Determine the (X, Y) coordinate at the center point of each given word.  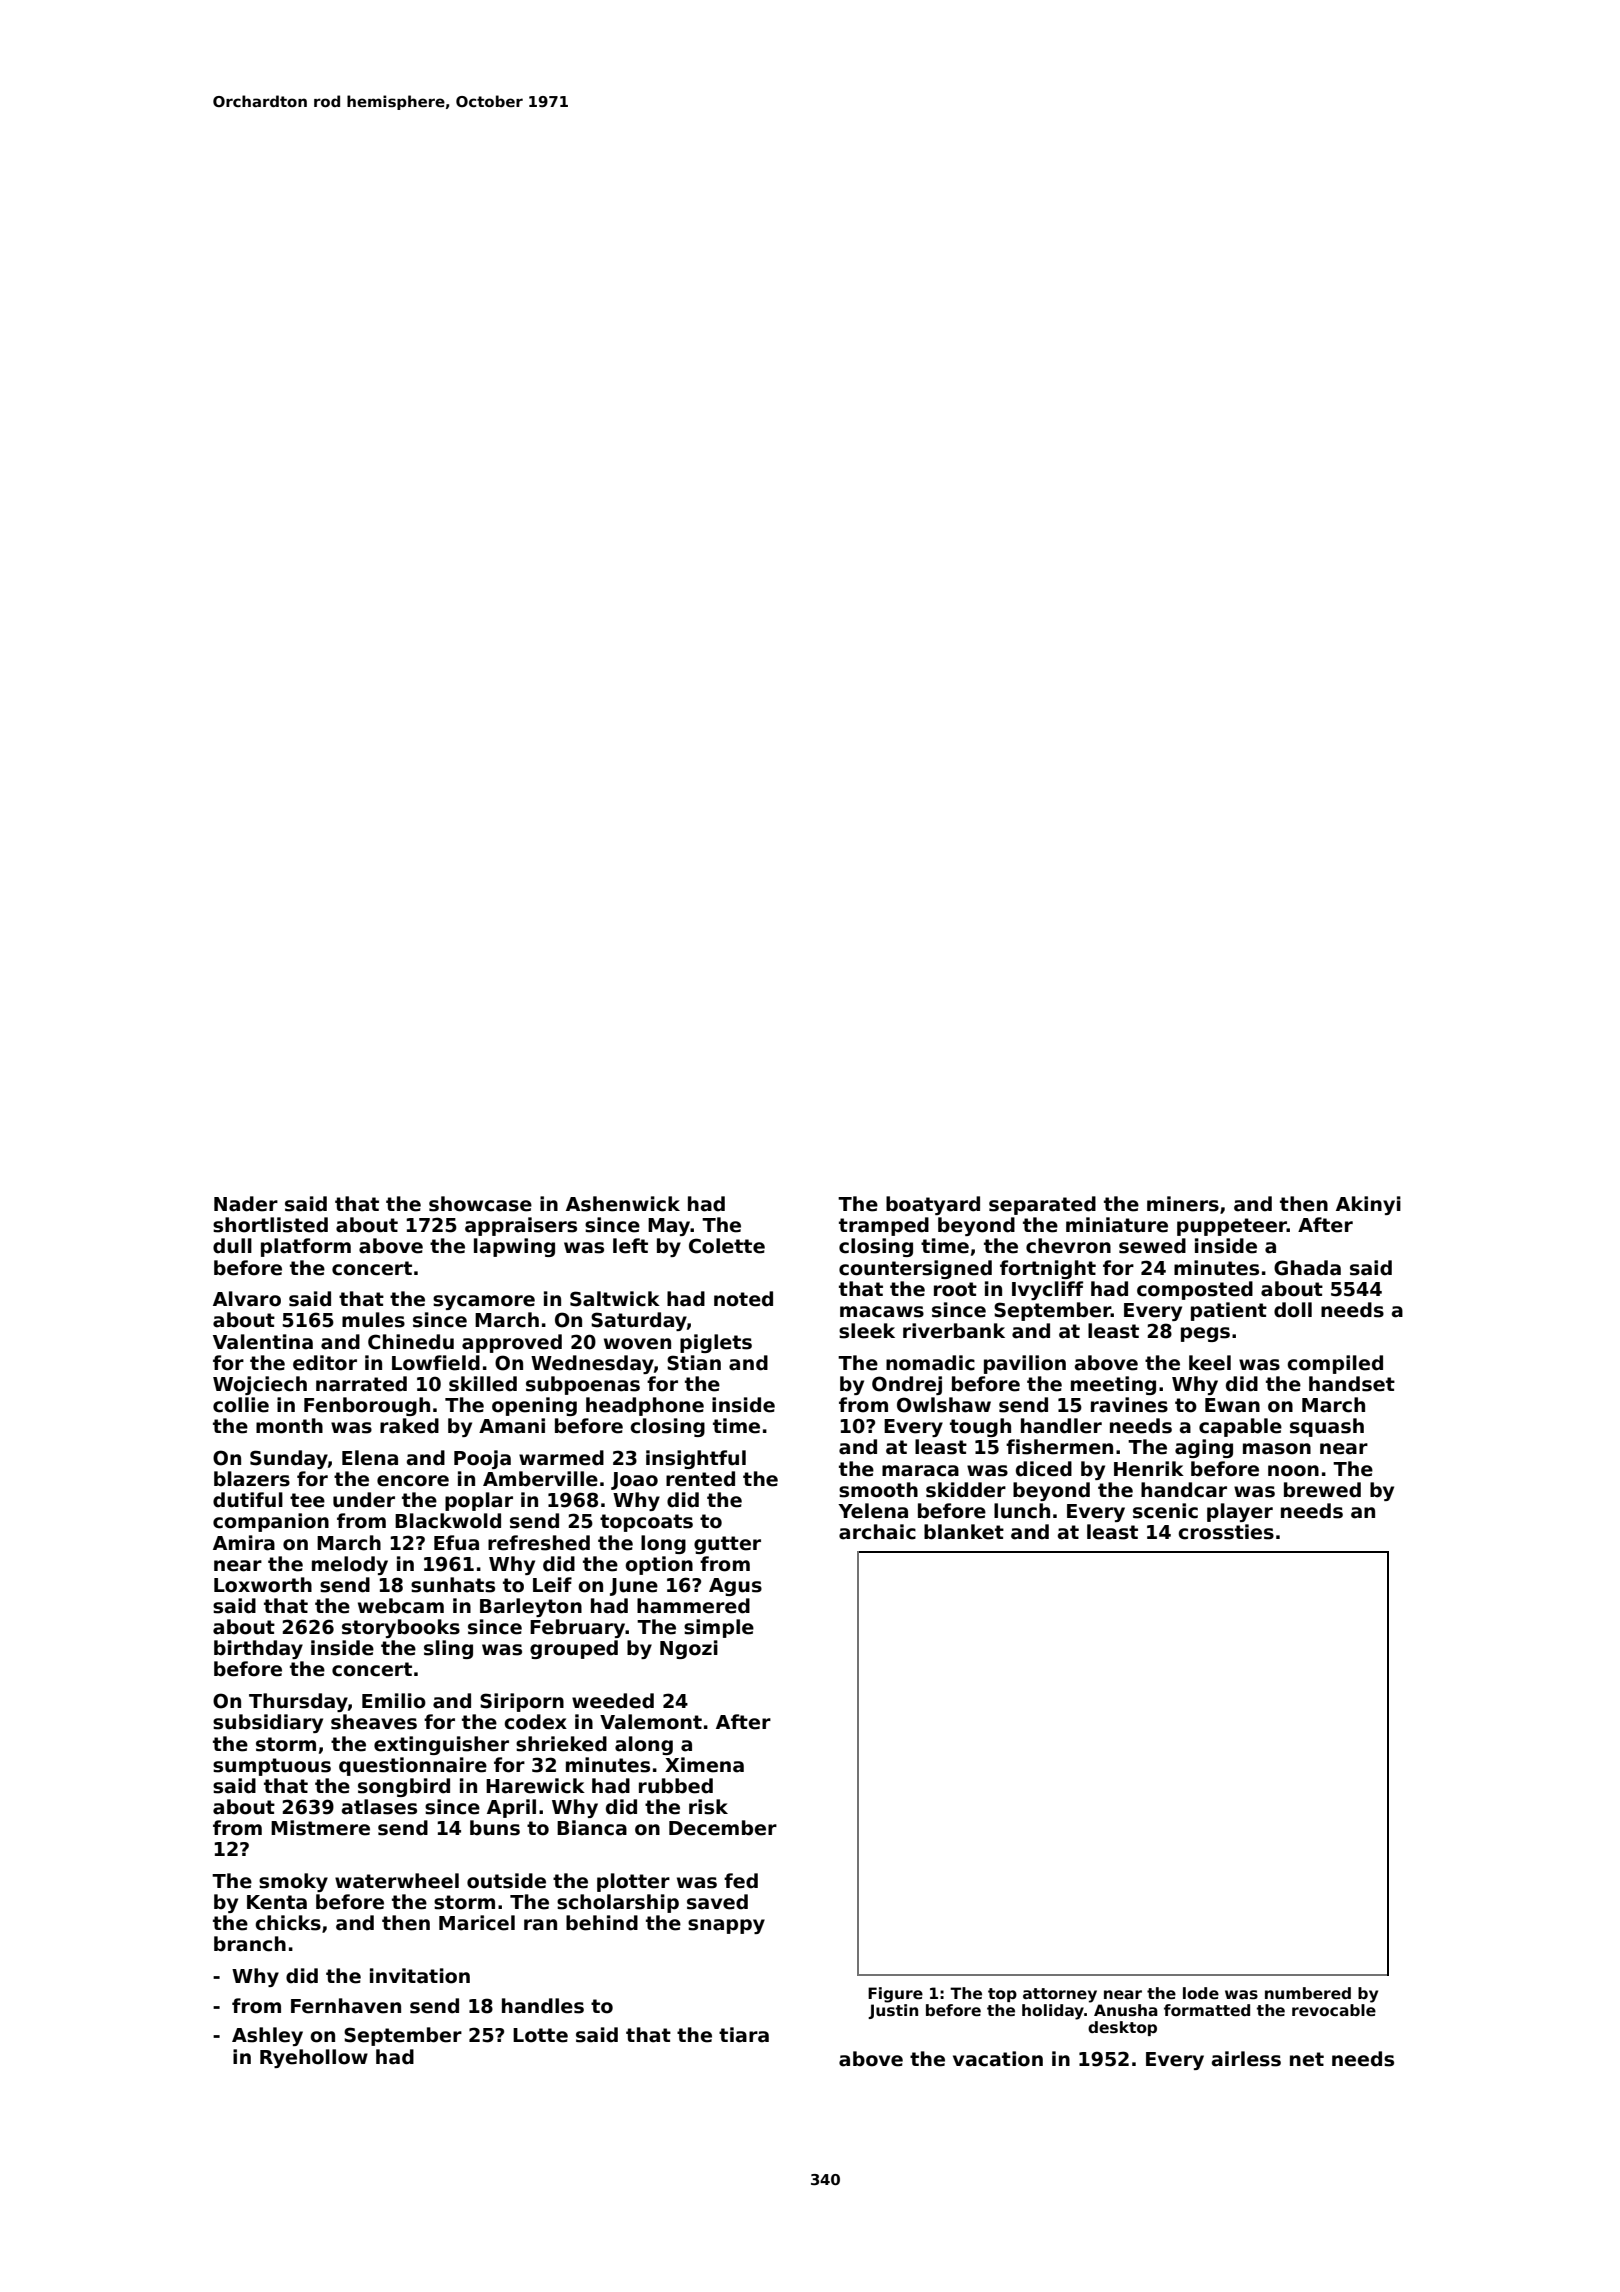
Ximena (704, 1765)
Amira (244, 1543)
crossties (1226, 1532)
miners (1183, 1204)
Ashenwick (623, 1204)
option (659, 1565)
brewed (1322, 1490)
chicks (288, 1923)
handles (543, 2006)
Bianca (592, 1828)
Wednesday (592, 1364)
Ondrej (907, 1385)
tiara (744, 2035)
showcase (480, 1204)
